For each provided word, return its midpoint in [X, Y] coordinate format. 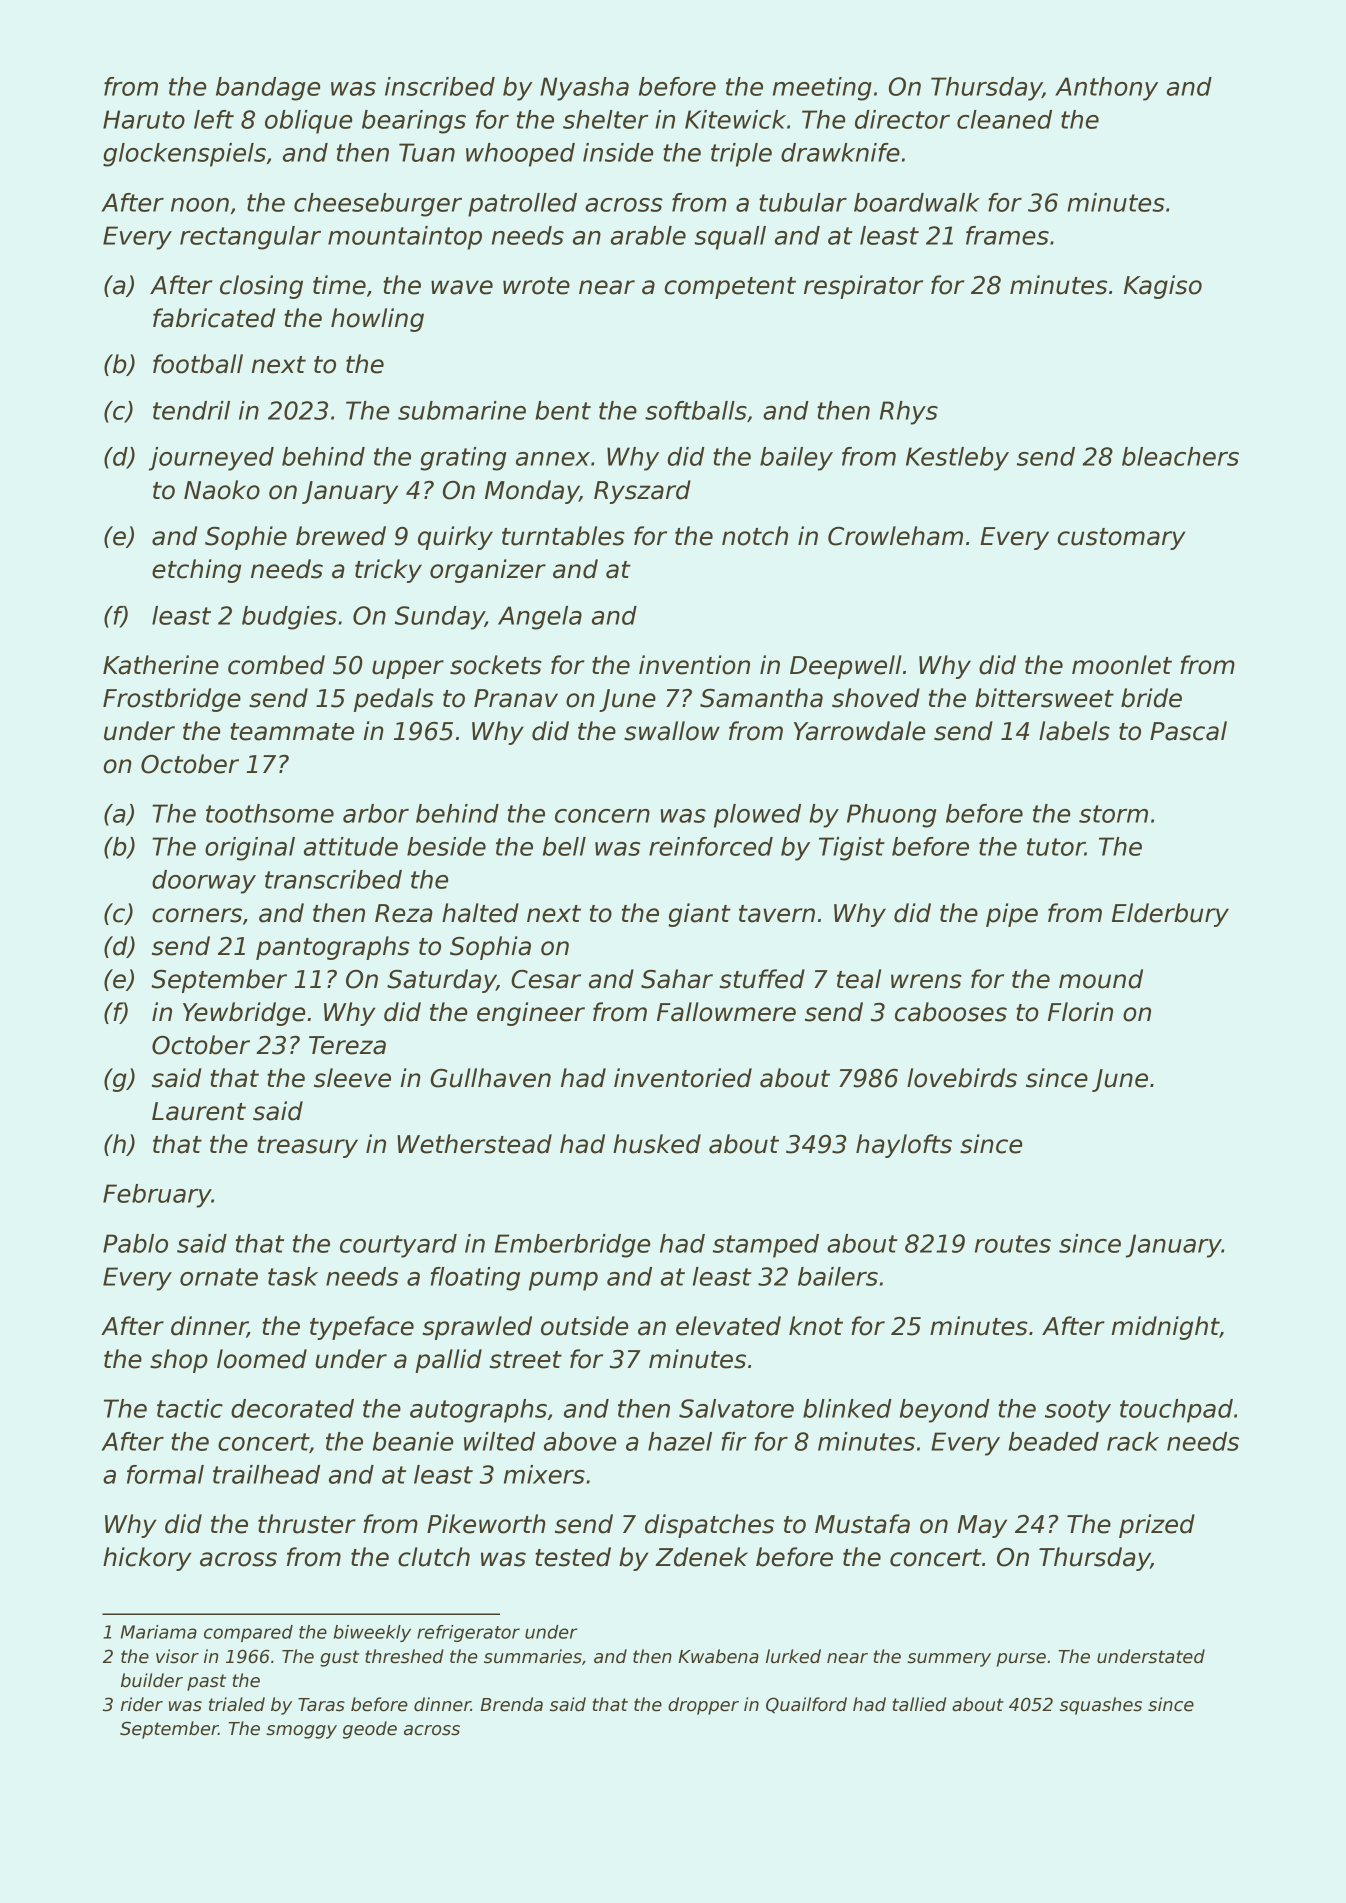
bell [564, 846]
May [982, 1526]
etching [196, 571]
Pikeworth [486, 1524]
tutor [1056, 847]
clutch [434, 1557]
